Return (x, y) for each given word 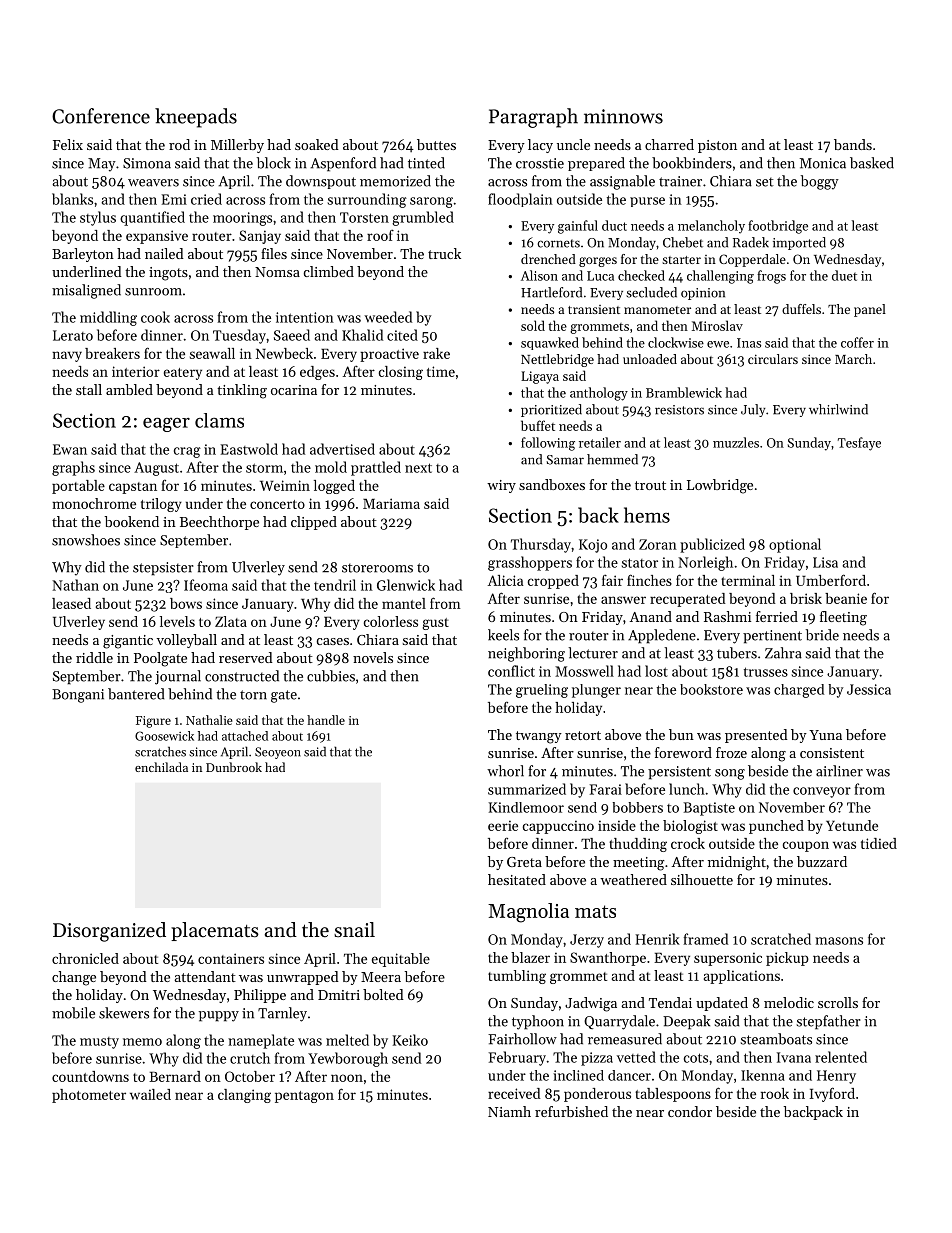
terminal (748, 580)
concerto (277, 504)
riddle (94, 657)
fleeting (843, 618)
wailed (150, 1094)
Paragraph (533, 118)
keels (503, 635)
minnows (623, 116)
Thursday (541, 545)
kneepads (196, 118)
